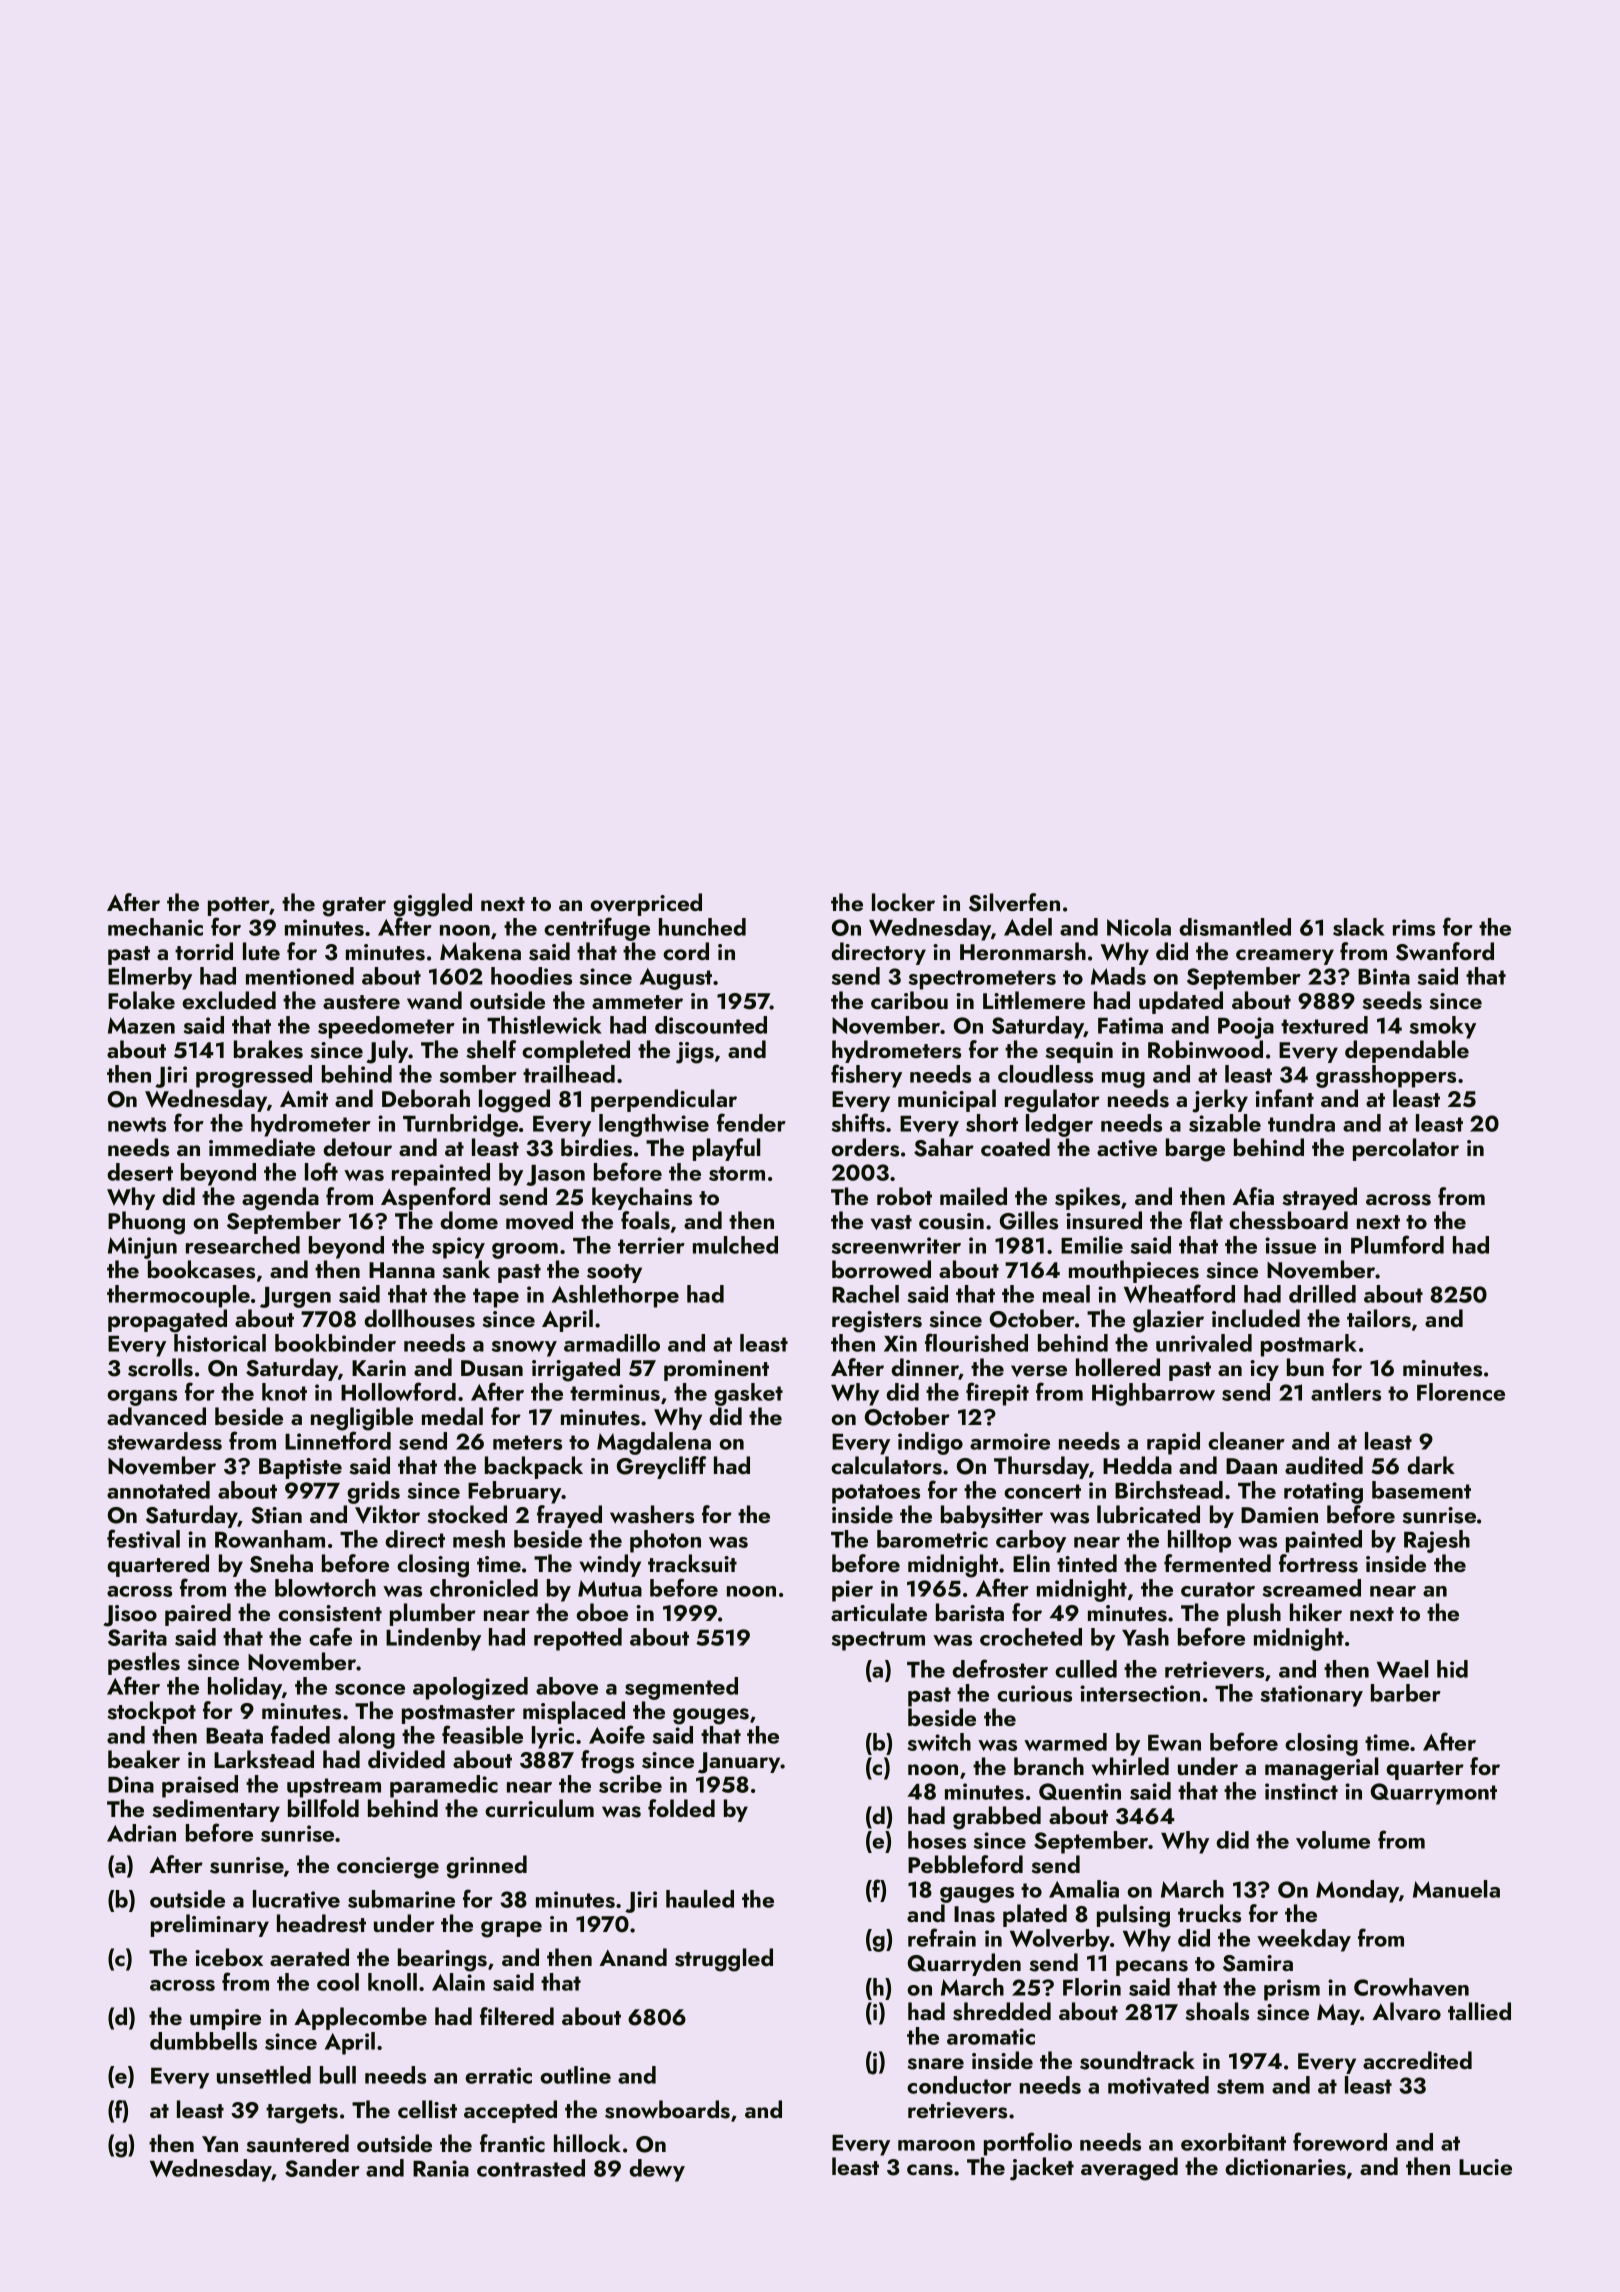 The image size is (1620, 2292). I want to click on tracksuit, so click(692, 1563).
